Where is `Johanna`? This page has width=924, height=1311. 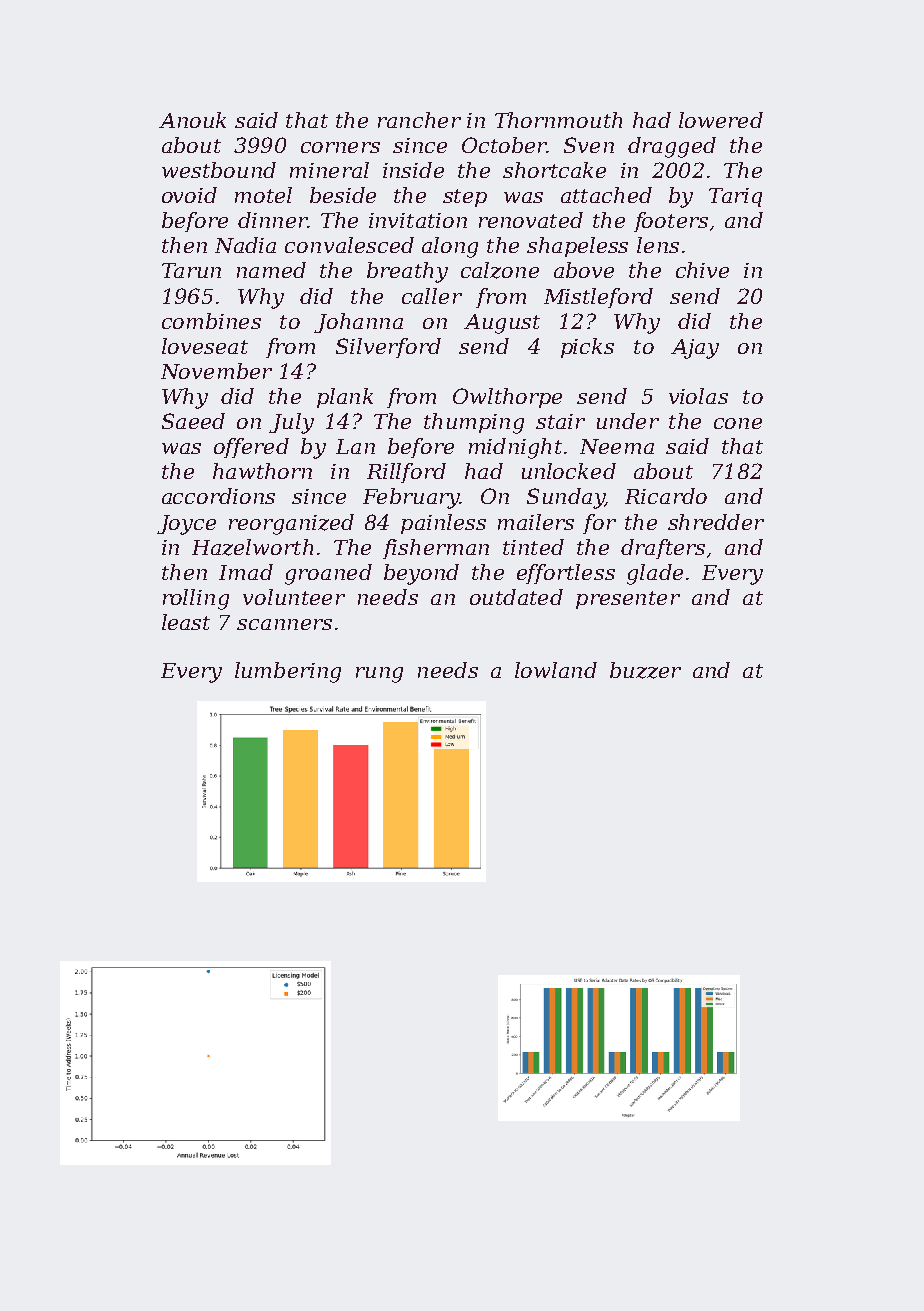
Johanna is located at coordinates (358, 323).
